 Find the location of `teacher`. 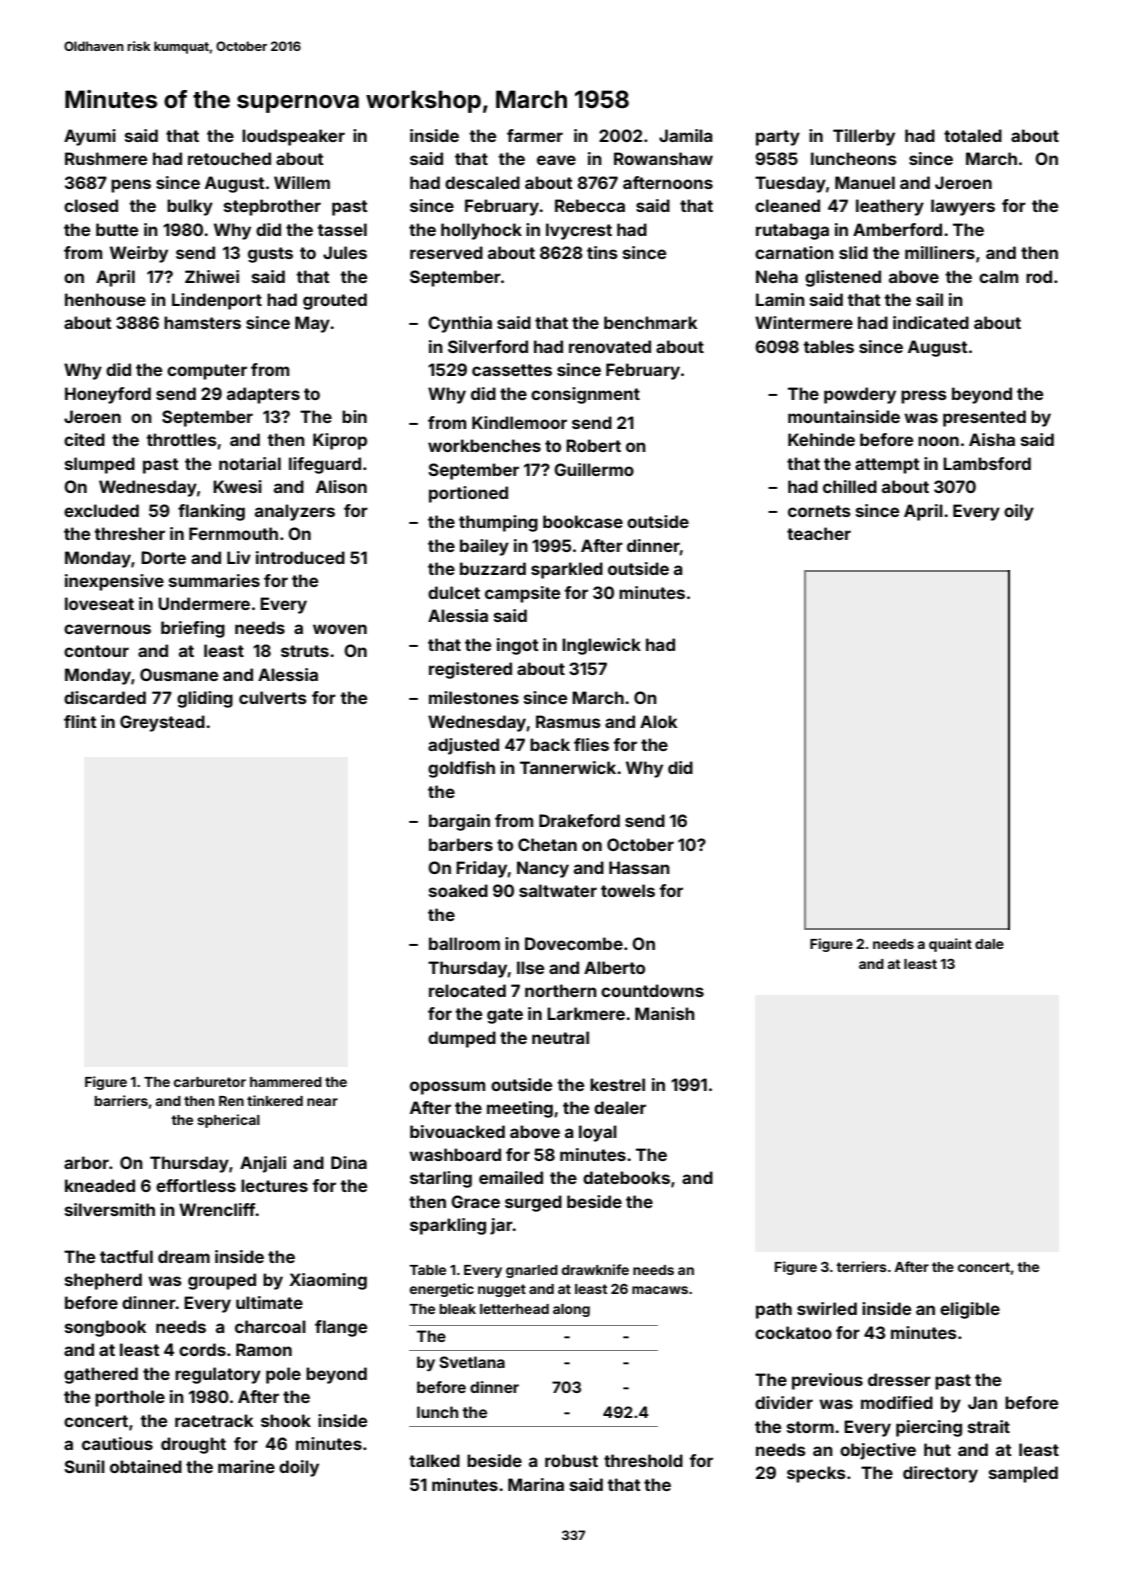

teacher is located at coordinates (819, 533).
